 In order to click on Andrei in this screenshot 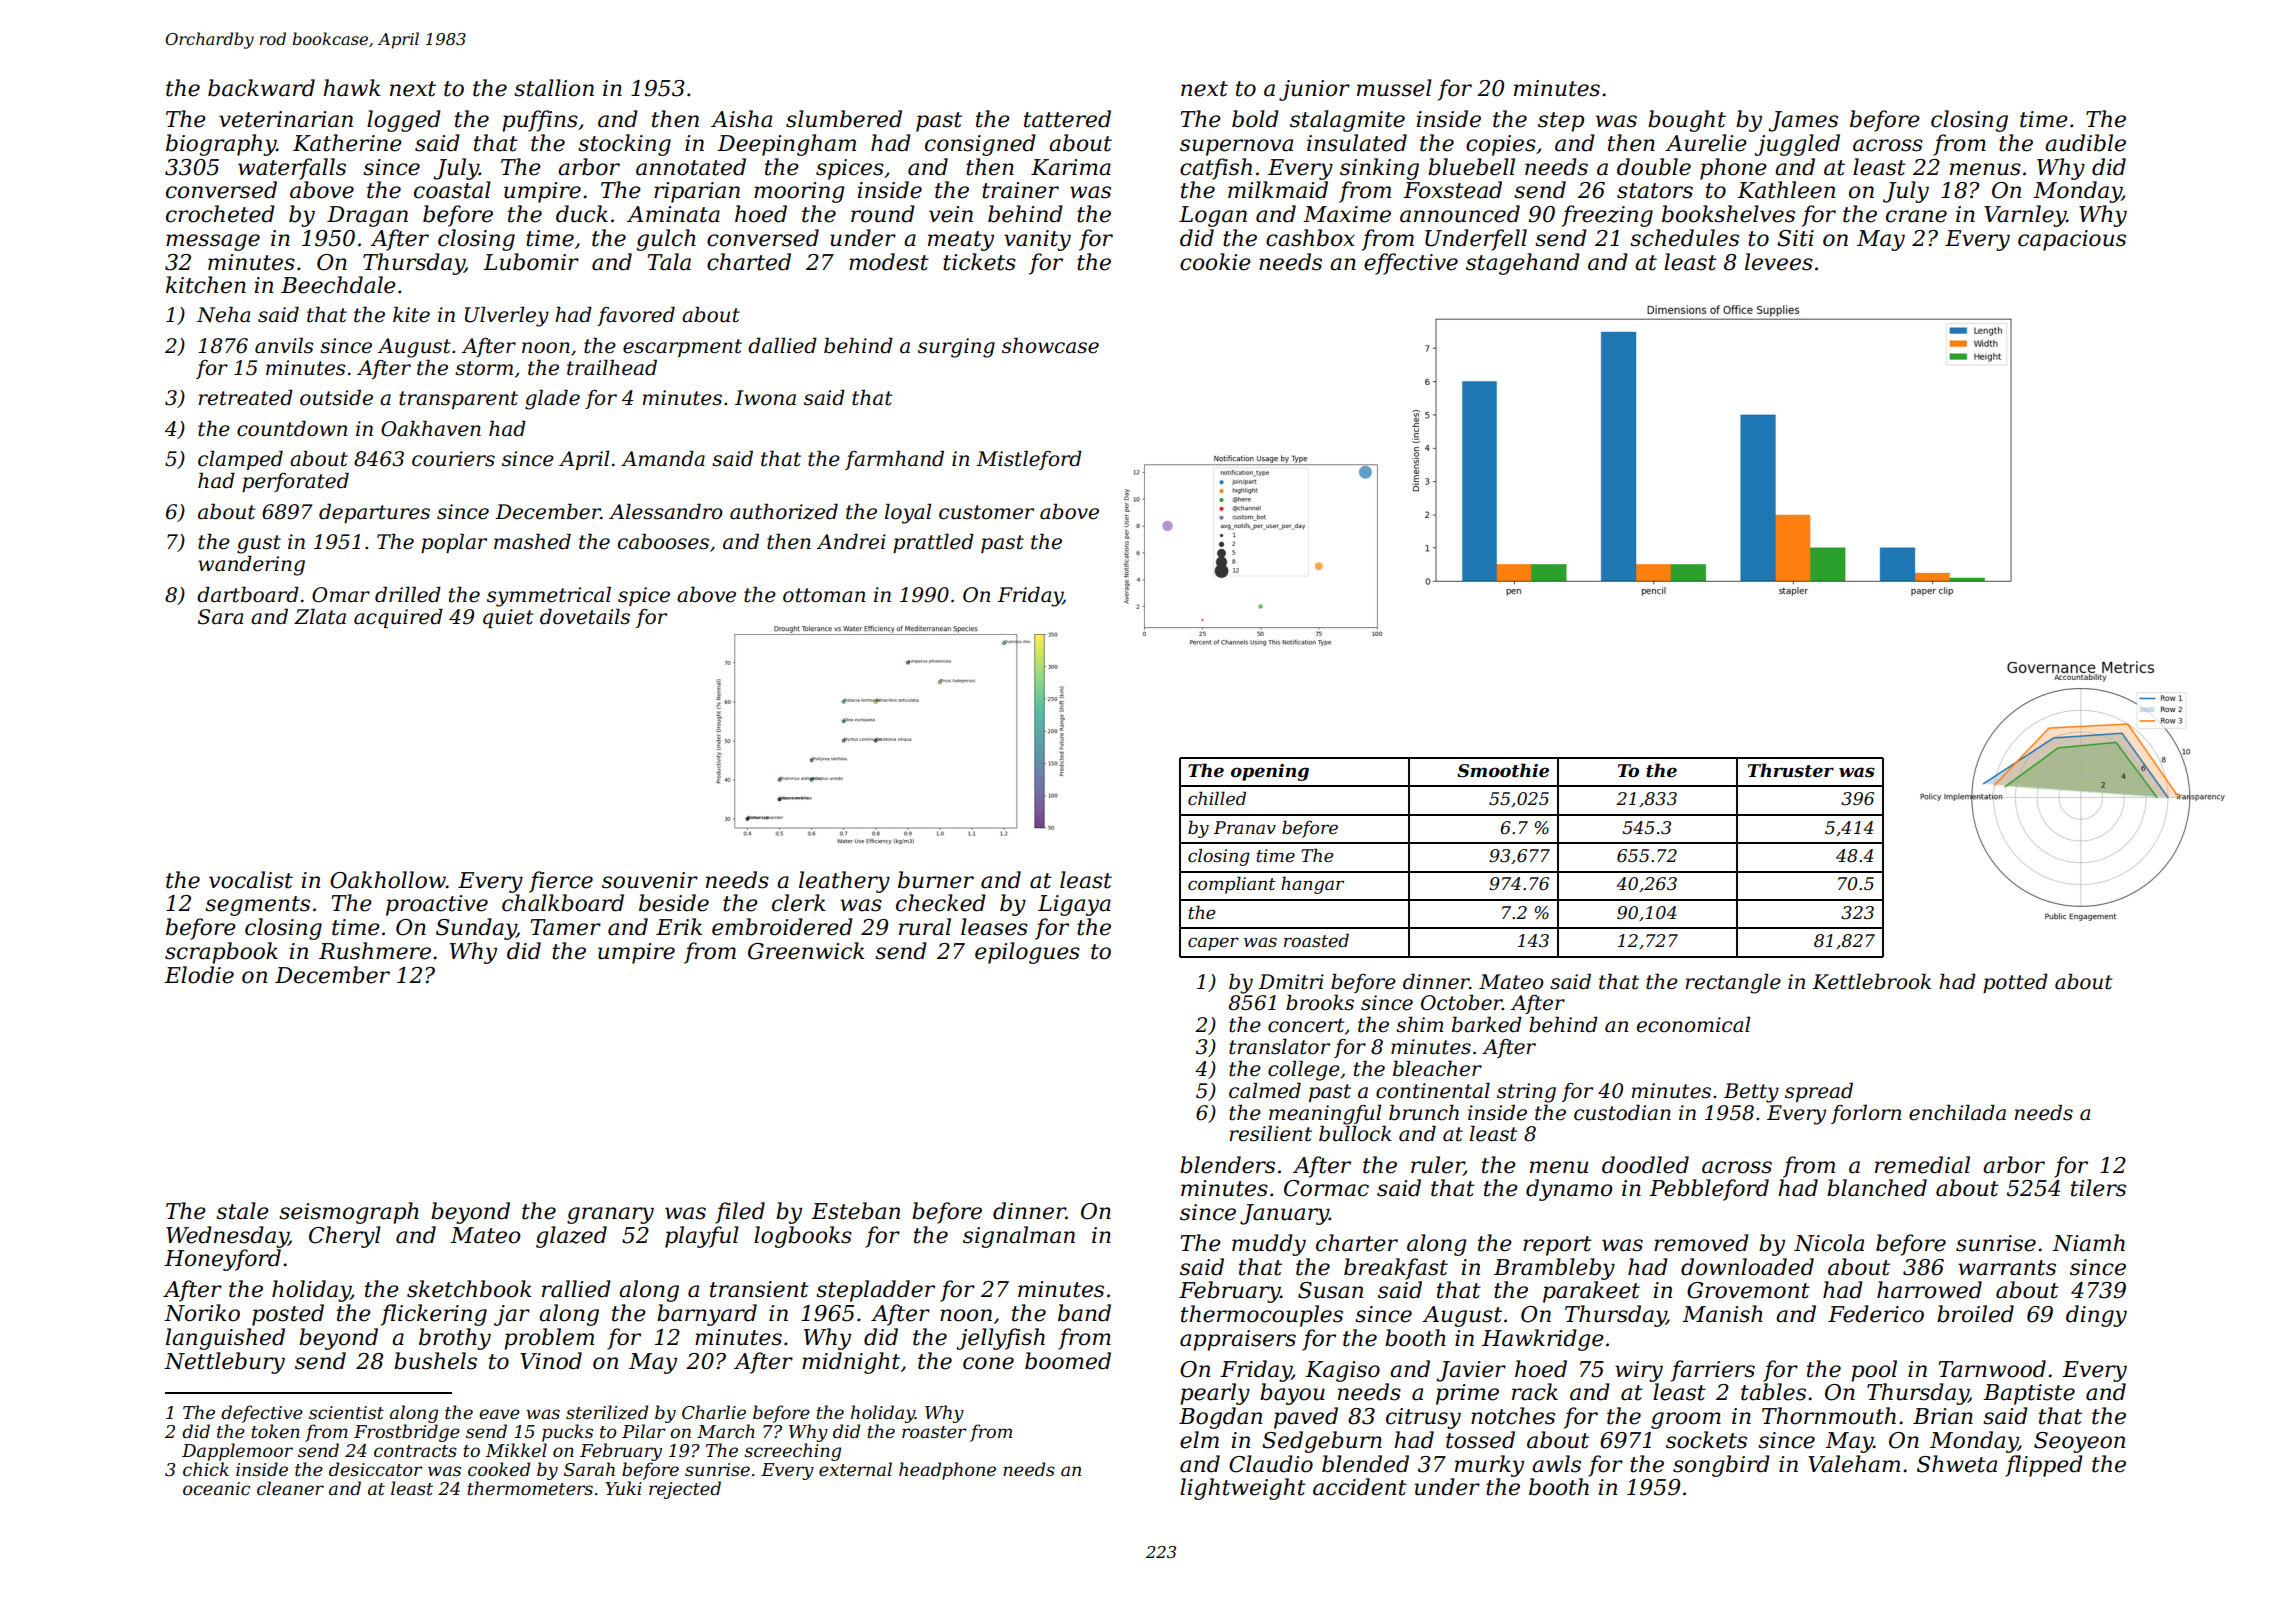, I will do `click(851, 541)`.
